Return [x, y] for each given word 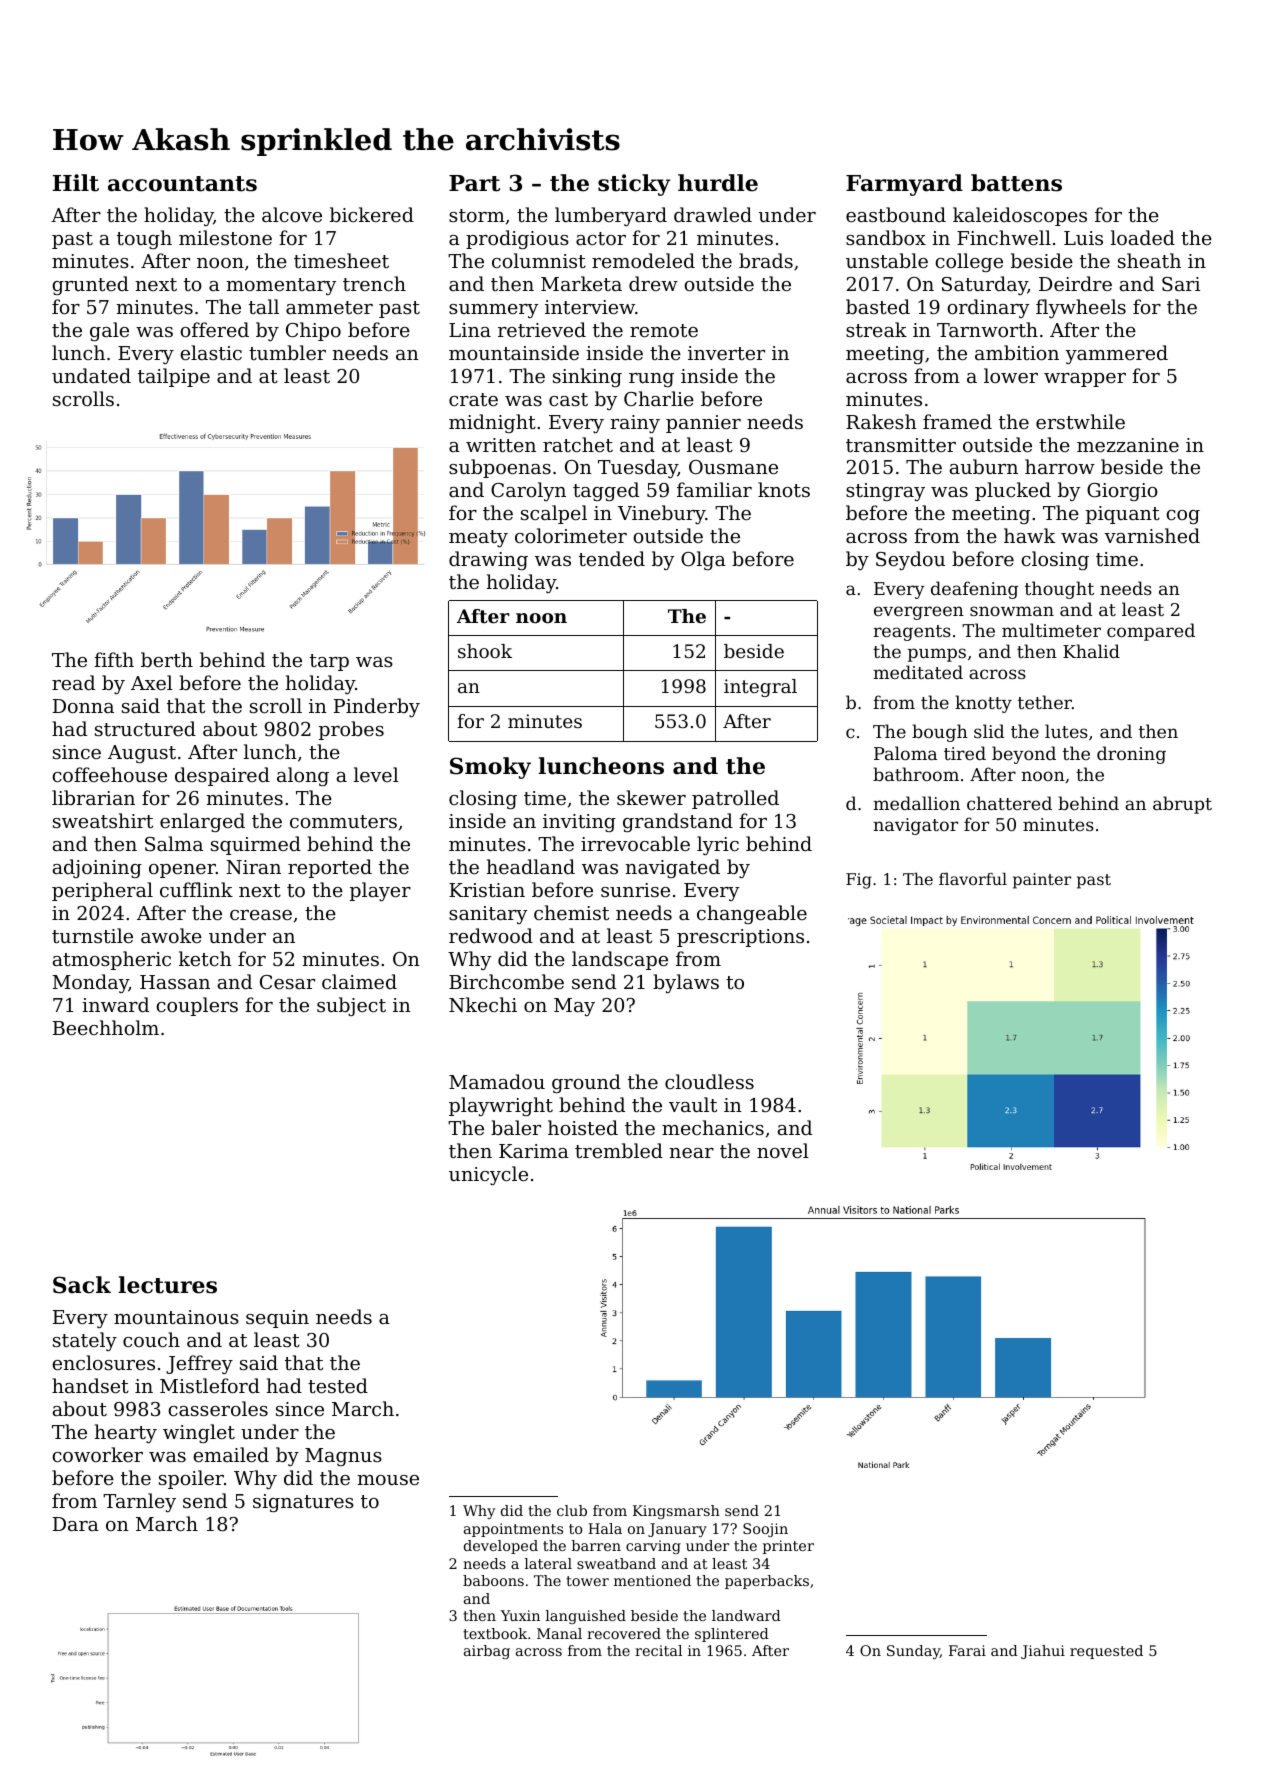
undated [91, 375]
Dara [76, 1524]
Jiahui [1043, 1652]
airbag [487, 1652]
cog [1183, 517]
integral [760, 688]
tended [612, 558]
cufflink [196, 889]
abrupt [1182, 805]
